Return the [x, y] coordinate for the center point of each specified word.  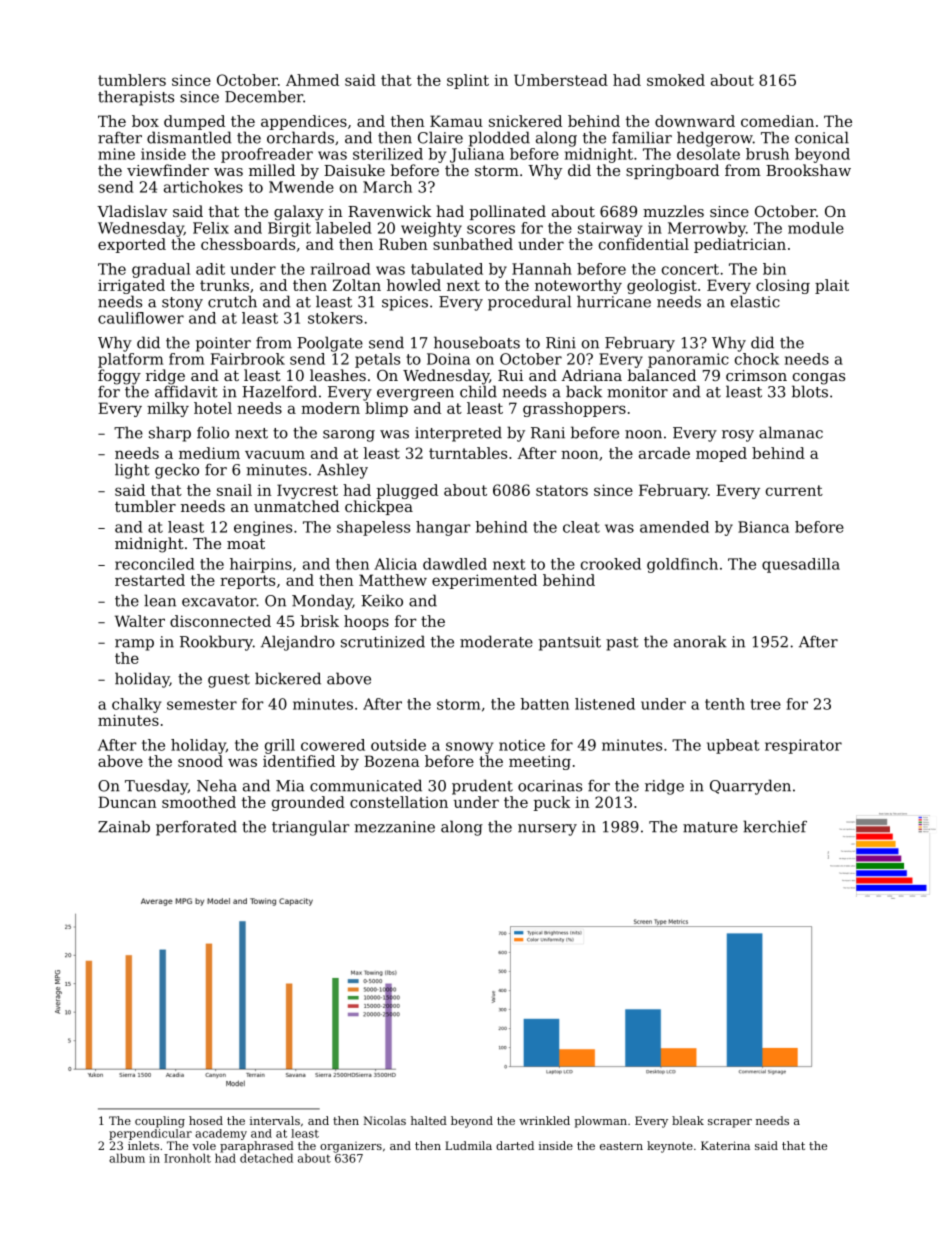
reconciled [155, 564]
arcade [664, 453]
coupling [160, 1122]
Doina [448, 359]
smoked [676, 80]
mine [116, 154]
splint [468, 81]
